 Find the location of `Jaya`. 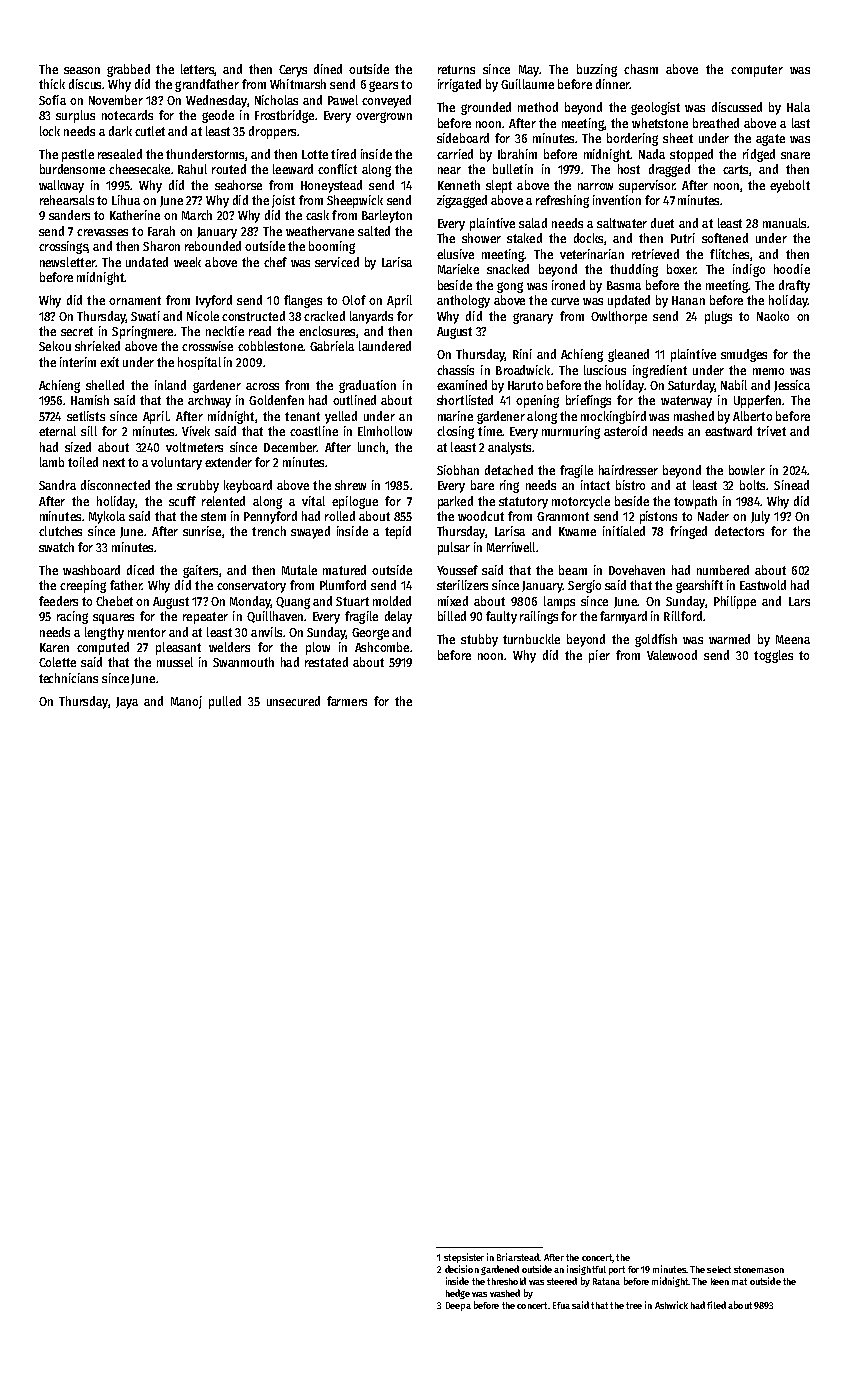

Jaya is located at coordinates (127, 703).
